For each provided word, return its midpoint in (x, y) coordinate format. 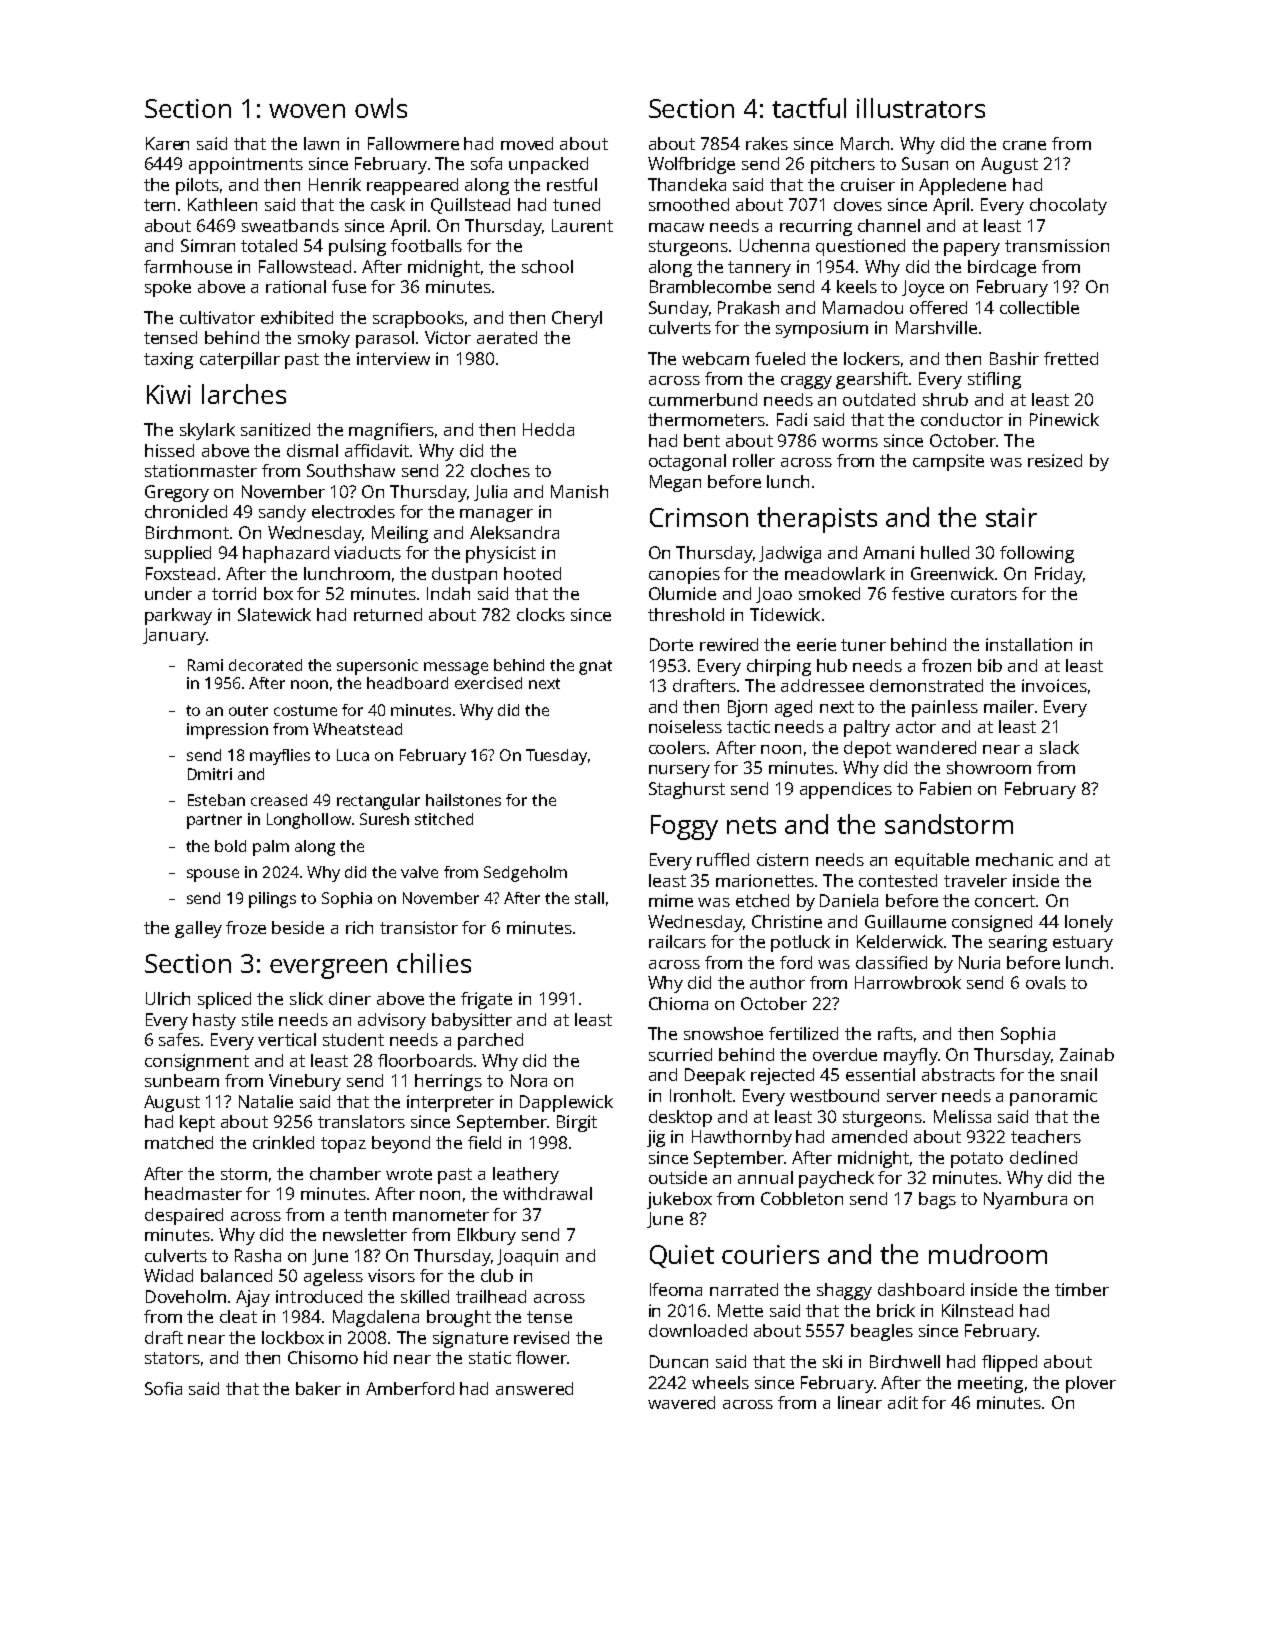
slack (1059, 747)
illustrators (921, 108)
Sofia (163, 1388)
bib (990, 665)
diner (350, 998)
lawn (321, 143)
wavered (681, 1402)
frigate (486, 1000)
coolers (678, 747)
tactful (809, 108)
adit (903, 1402)
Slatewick (274, 614)
